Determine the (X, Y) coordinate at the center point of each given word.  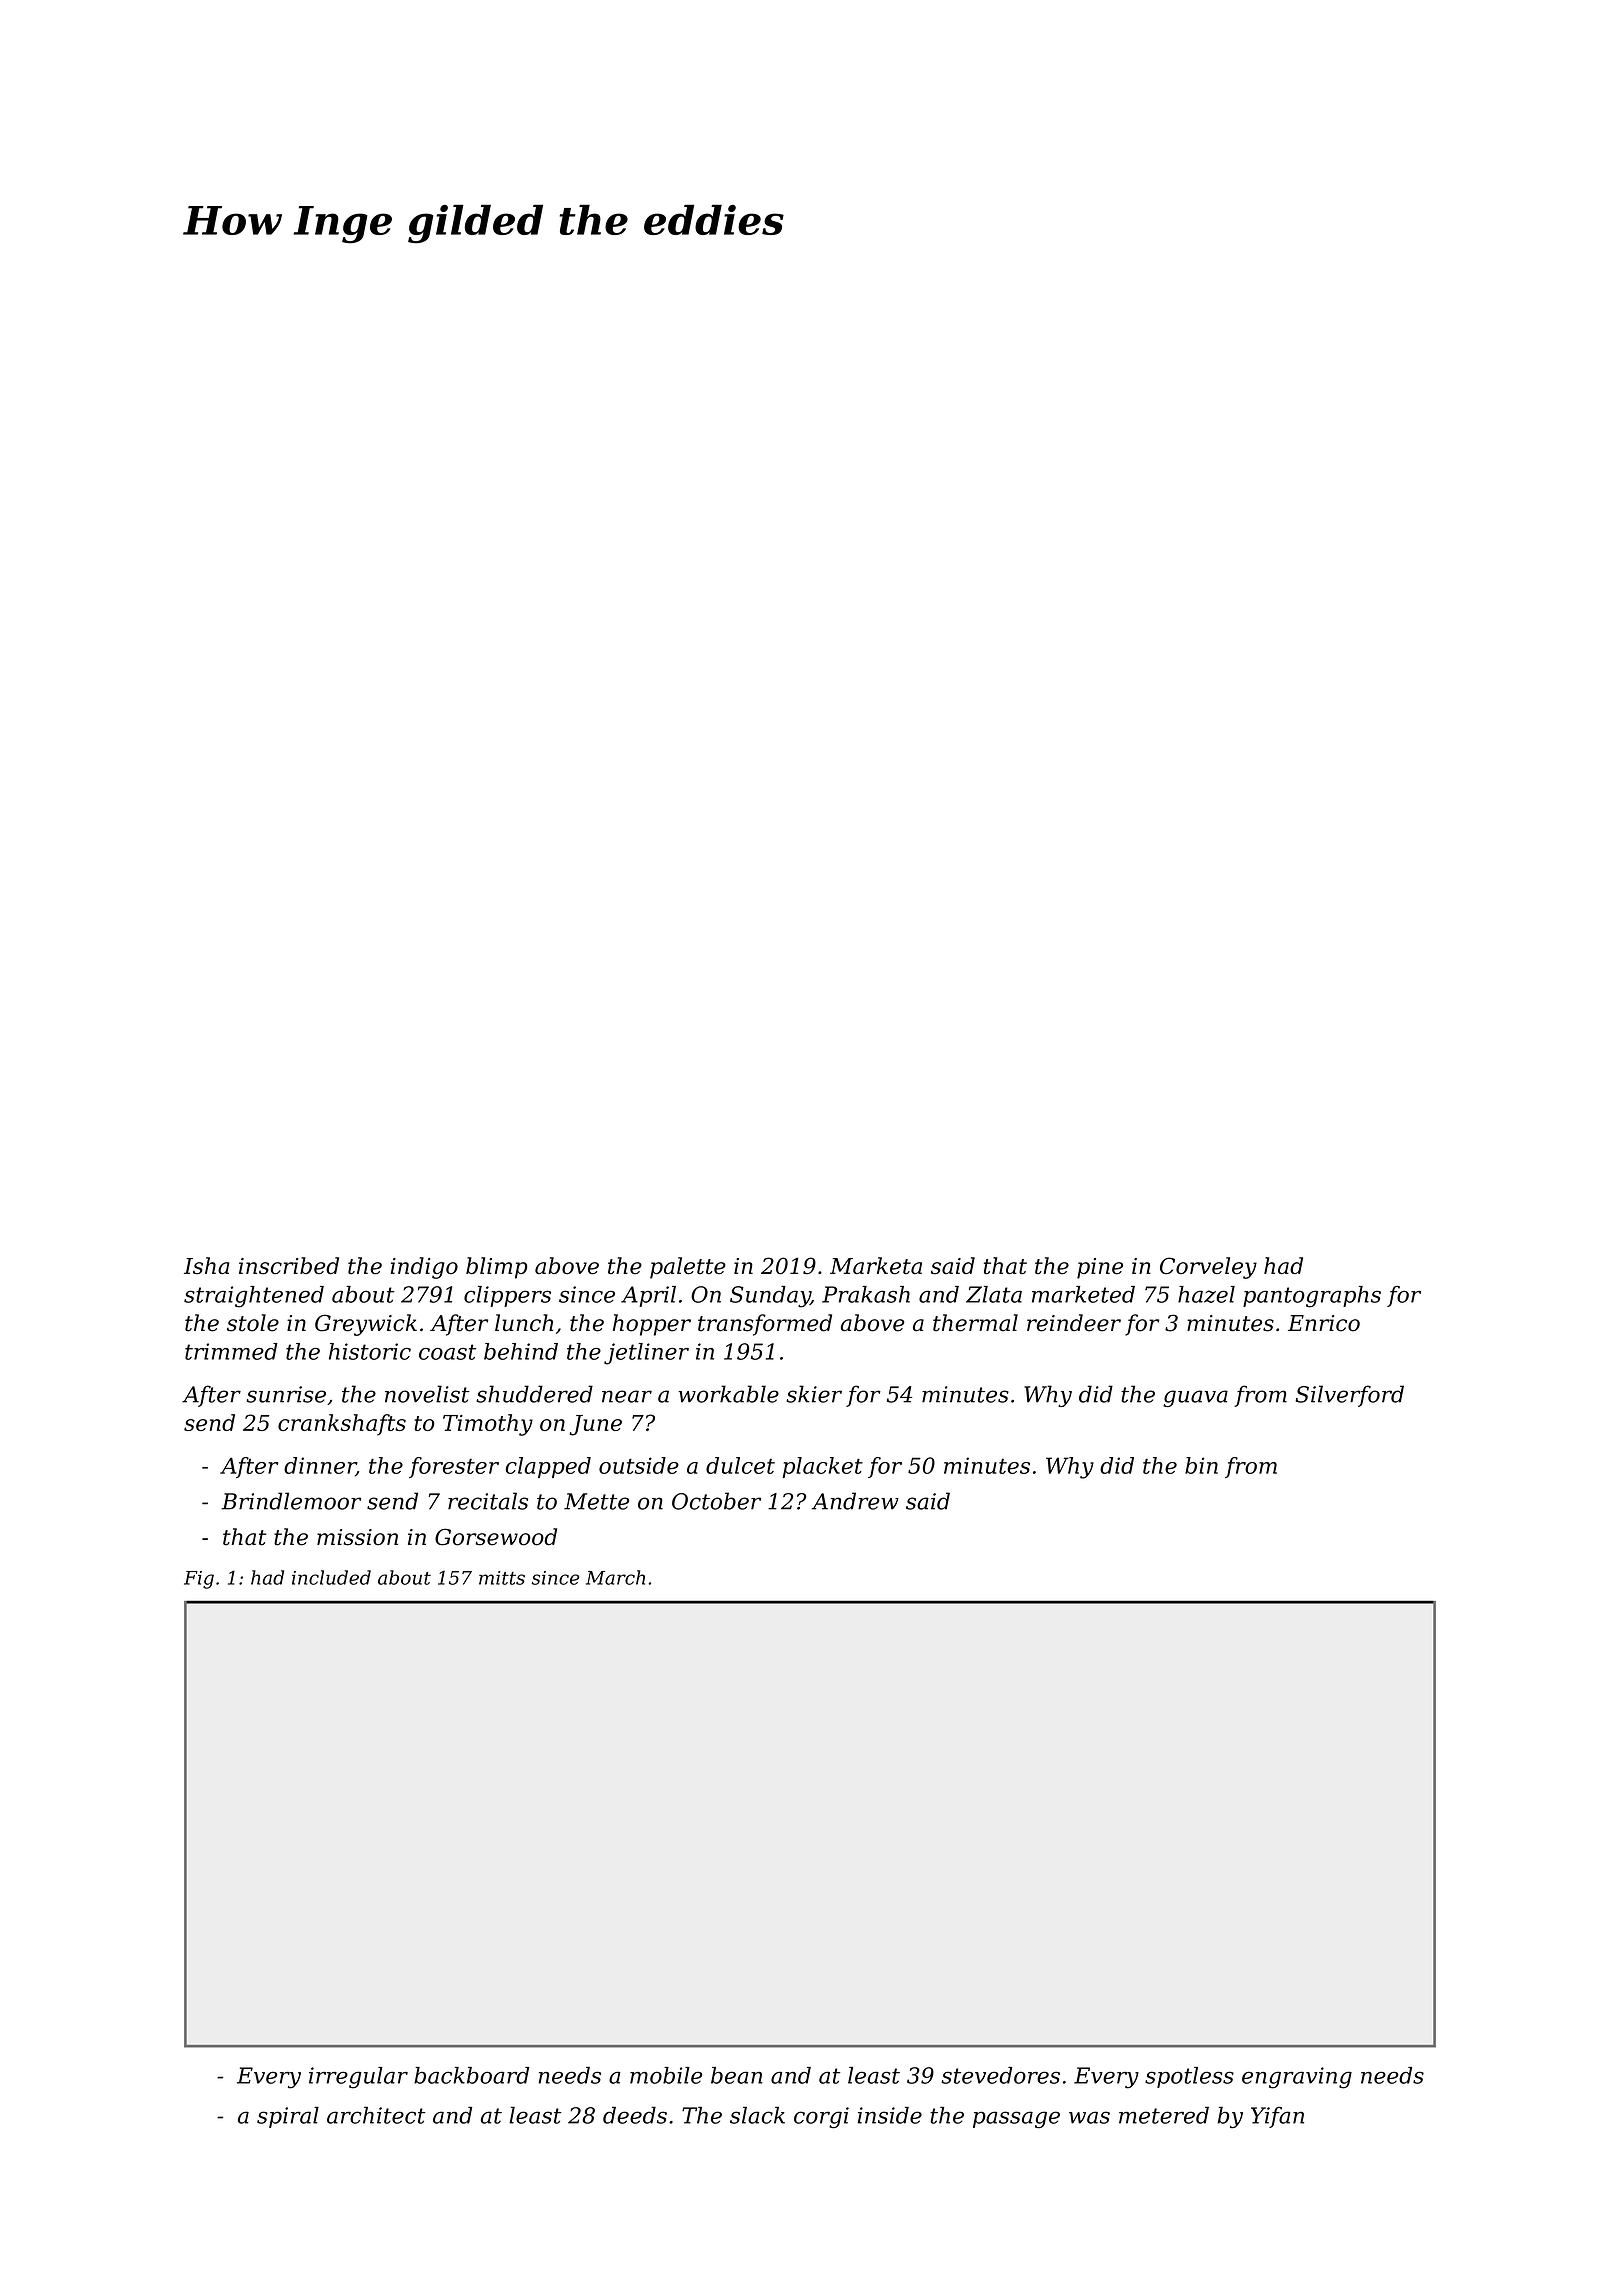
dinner (320, 1466)
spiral (288, 2117)
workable (728, 1394)
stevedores (1000, 2075)
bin (1201, 1465)
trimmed (231, 1351)
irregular (358, 2078)
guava (1195, 1398)
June (595, 1425)
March (615, 1577)
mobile (666, 2075)
